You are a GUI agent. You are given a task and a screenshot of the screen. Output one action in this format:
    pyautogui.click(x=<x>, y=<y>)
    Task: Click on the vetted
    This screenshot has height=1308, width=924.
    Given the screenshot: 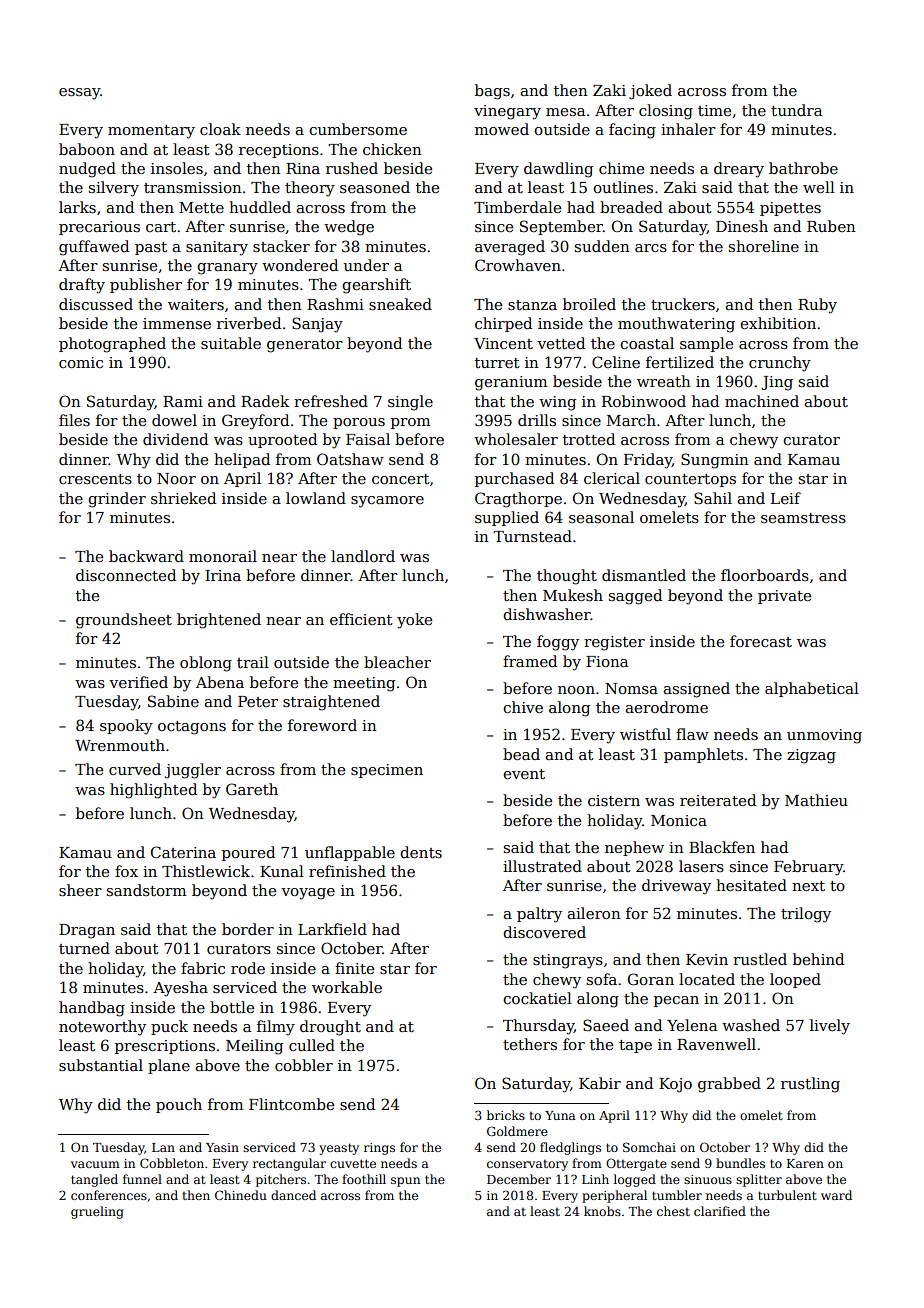 What is the action you would take?
    pyautogui.click(x=561, y=343)
